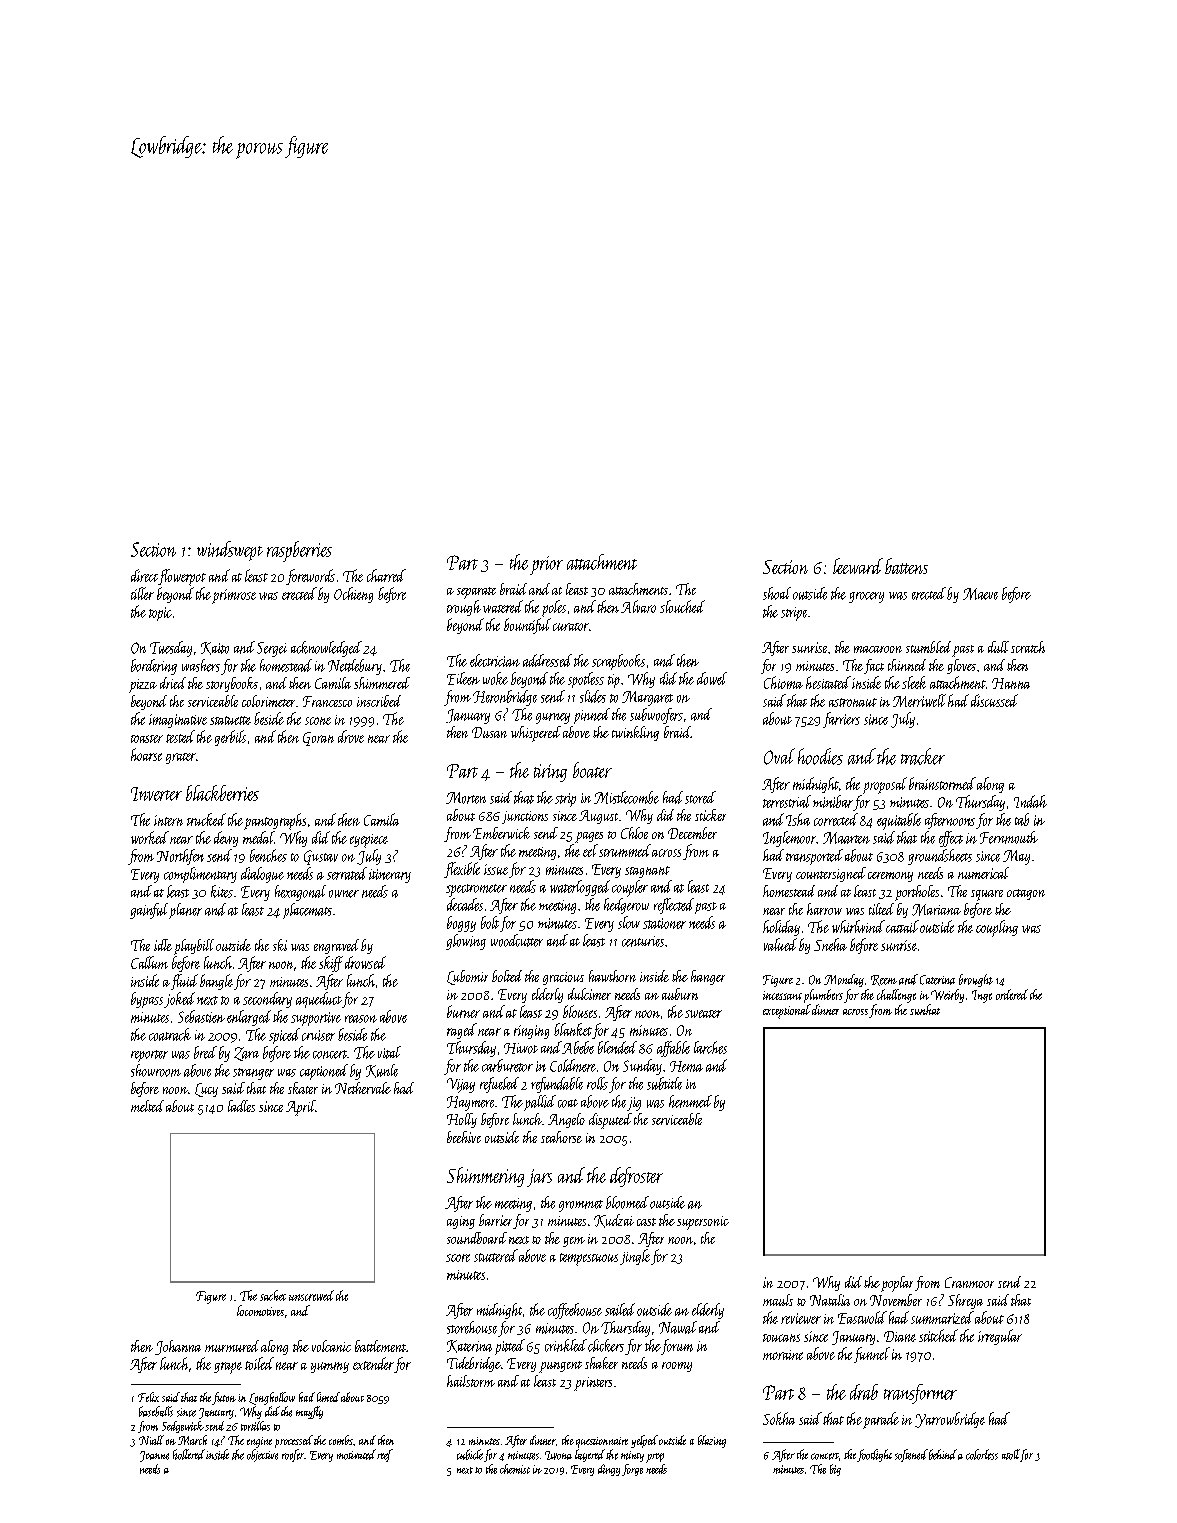 The image size is (1177, 1523). What do you see at coordinates (546, 565) in the image?
I see `prior` at bounding box center [546, 565].
